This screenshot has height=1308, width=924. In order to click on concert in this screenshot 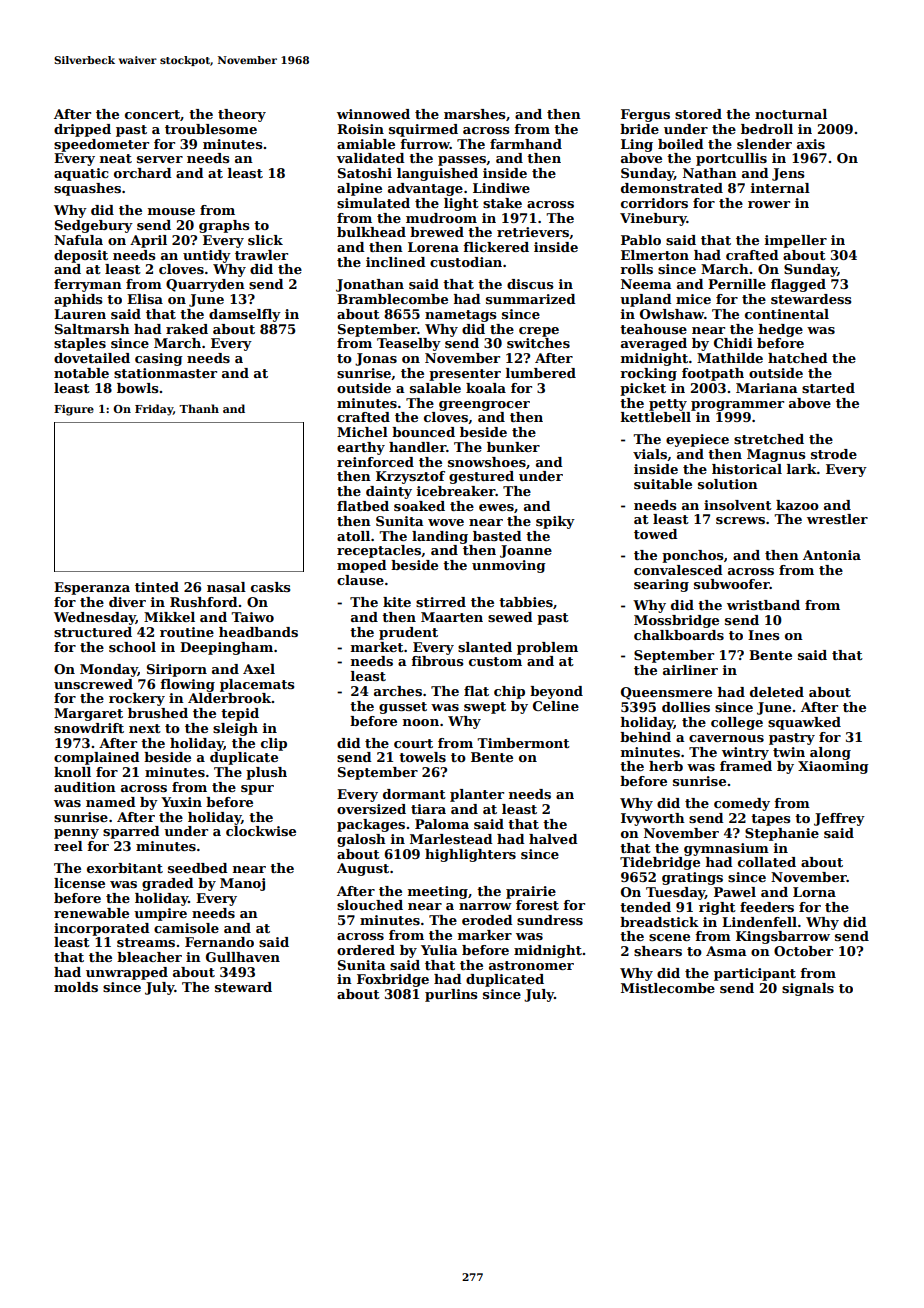, I will do `click(152, 114)`.
